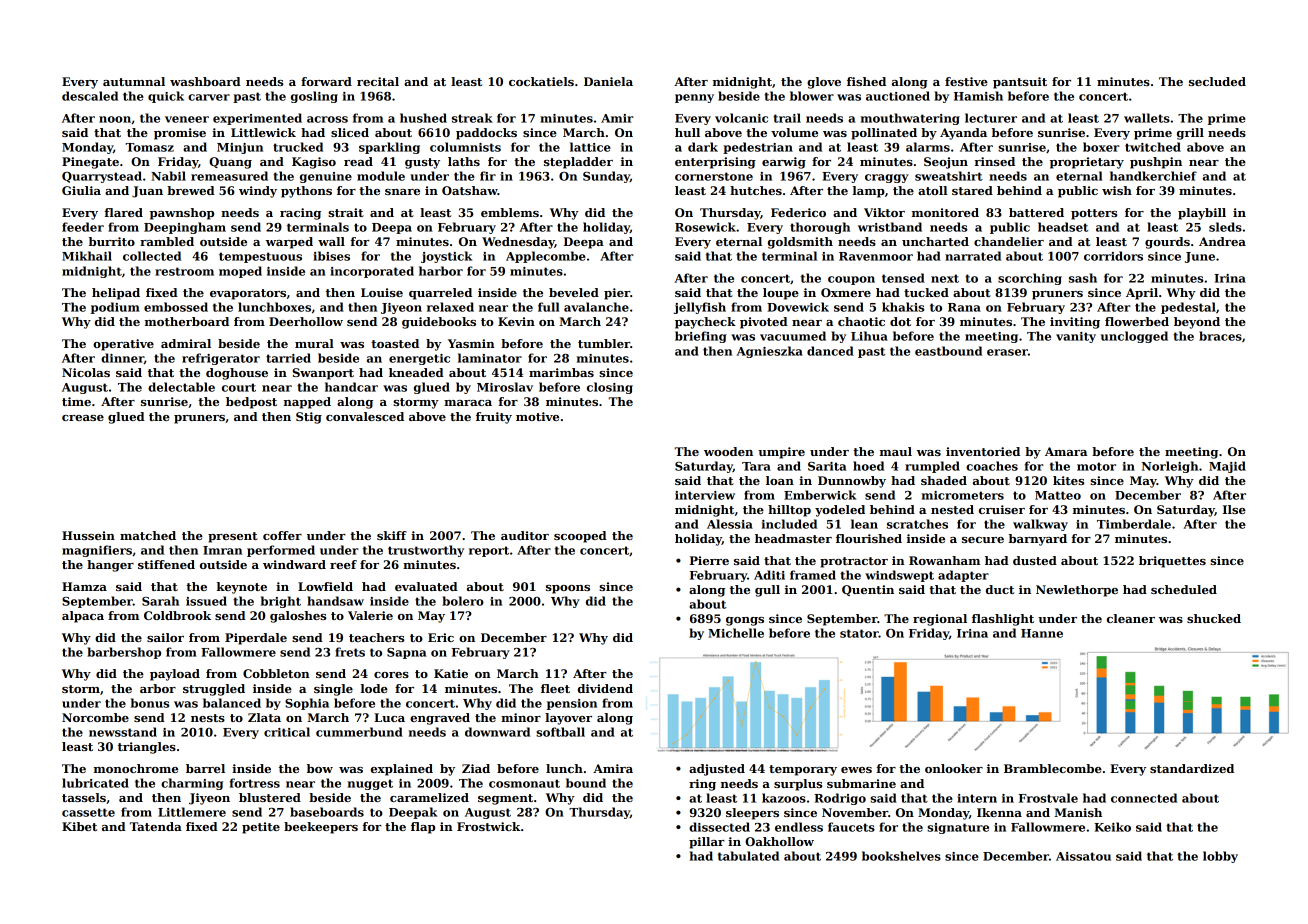 This screenshot has height=924, width=1308. Describe the element at coordinates (84, 586) in the screenshot. I see `Hamza` at that location.
